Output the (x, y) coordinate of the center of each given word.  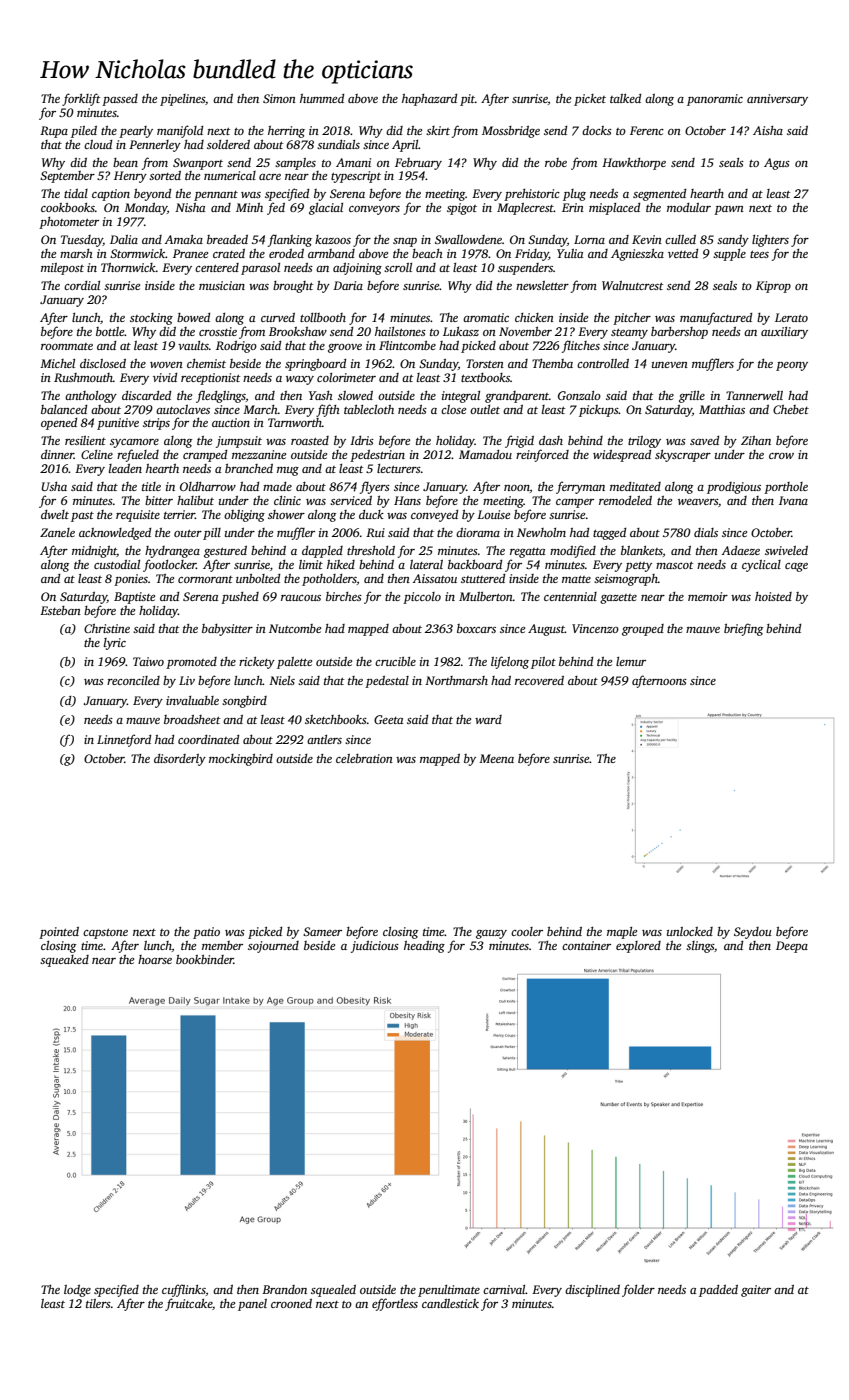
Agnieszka (637, 255)
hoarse (155, 959)
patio (206, 933)
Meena (496, 758)
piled (84, 132)
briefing (743, 629)
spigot (462, 209)
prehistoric (532, 195)
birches (344, 596)
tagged (609, 534)
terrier (179, 514)
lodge (77, 1291)
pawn (729, 210)
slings (700, 947)
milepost (62, 269)
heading (424, 947)
